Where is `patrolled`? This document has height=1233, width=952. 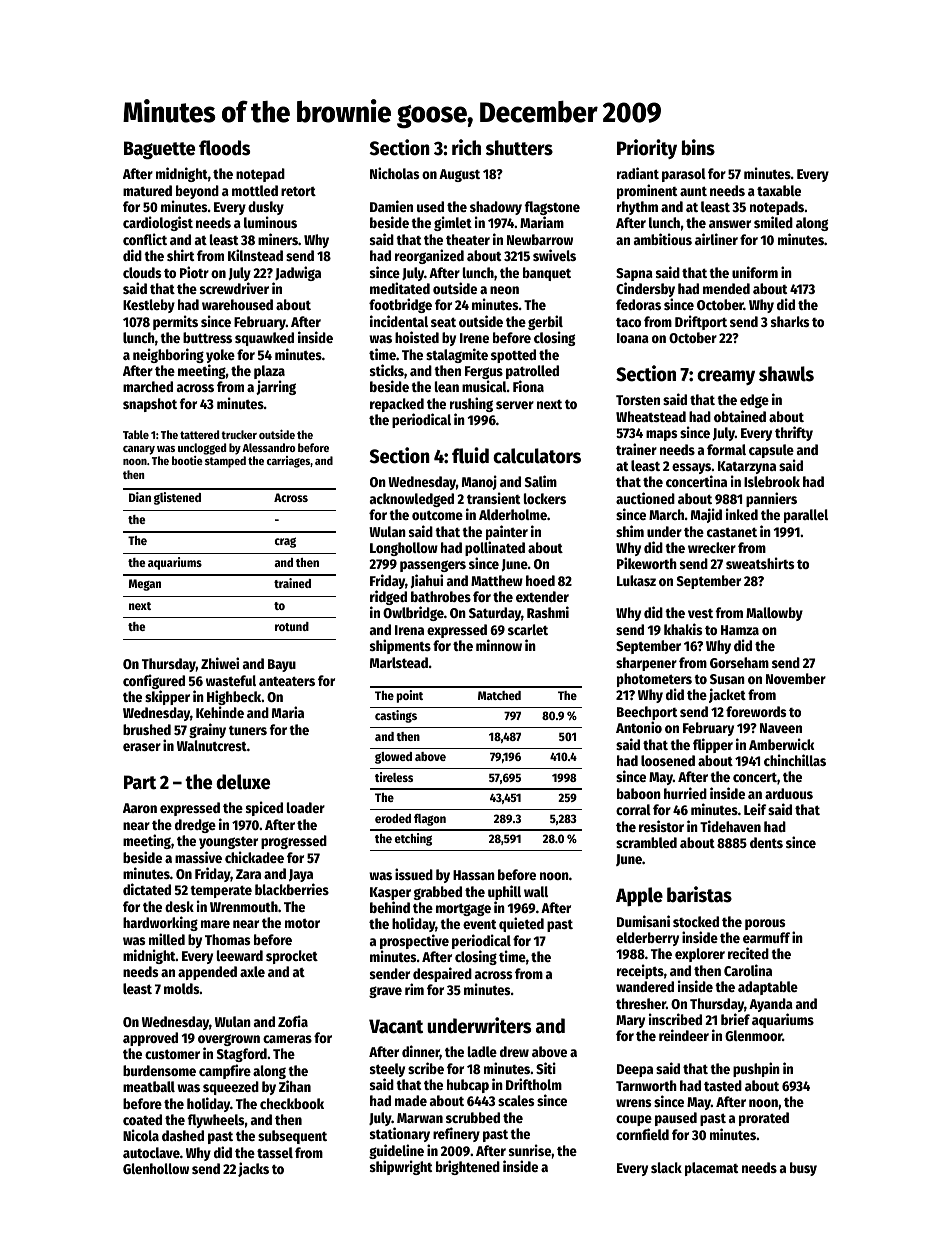
patrolled is located at coordinates (532, 372).
